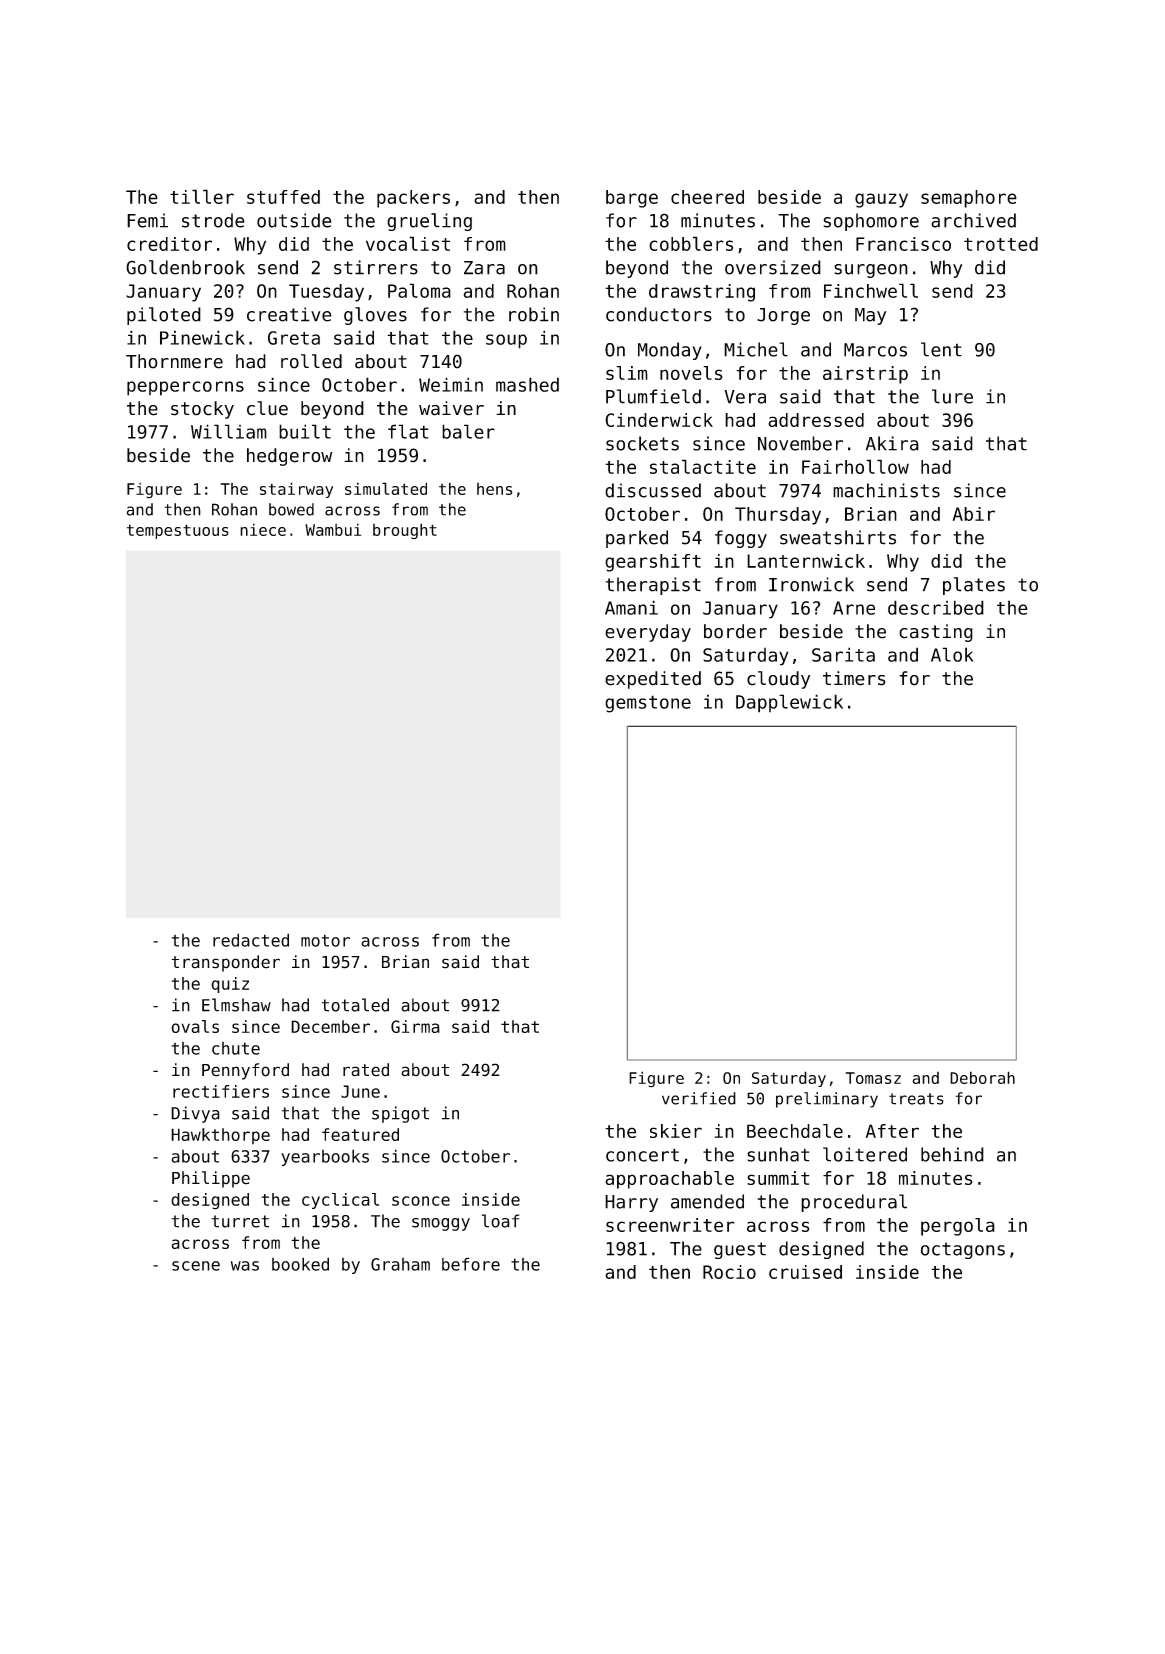  I want to click on mashed, so click(527, 384).
